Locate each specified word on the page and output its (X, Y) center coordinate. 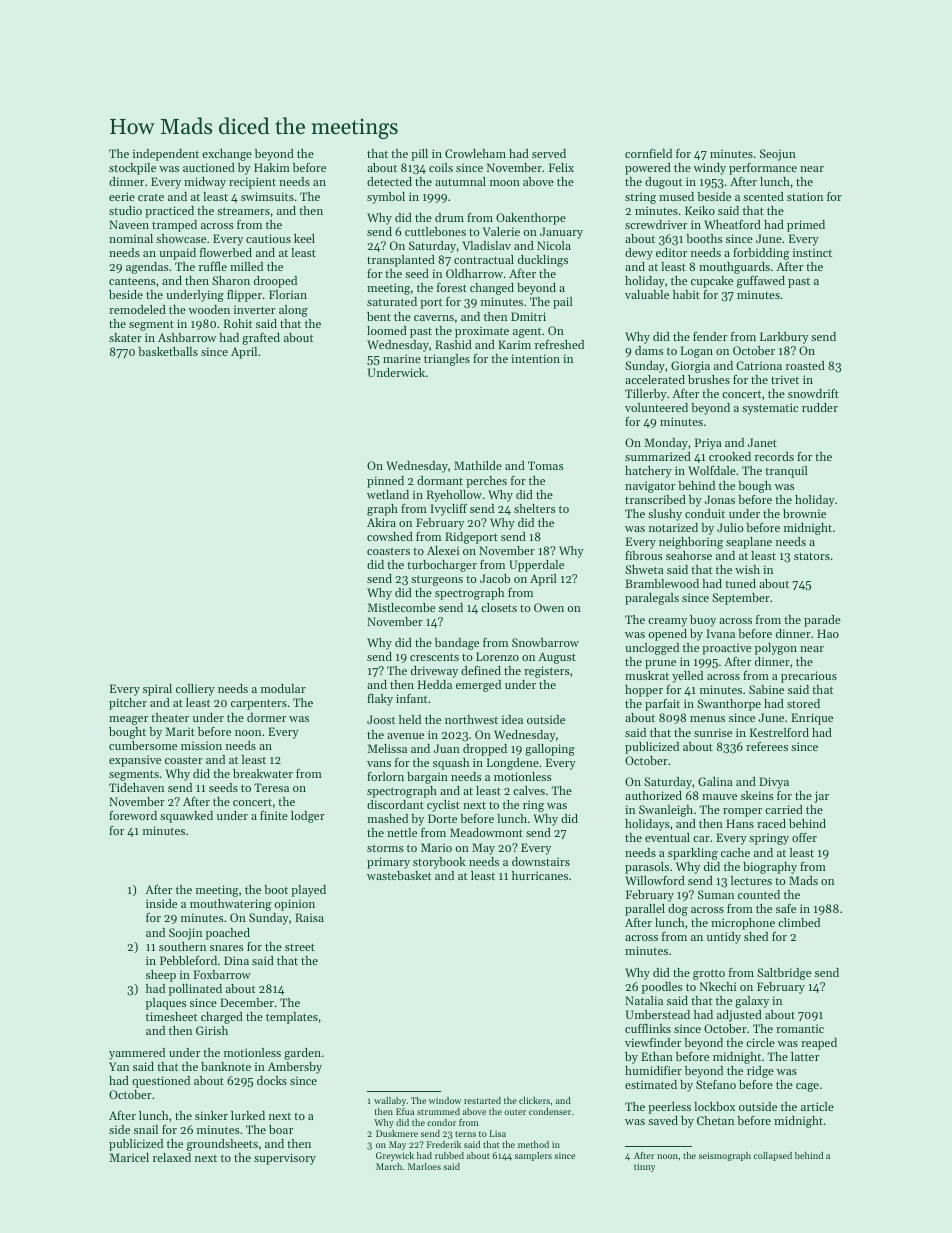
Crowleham (475, 153)
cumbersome (143, 745)
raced (771, 823)
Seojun (778, 155)
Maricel (129, 1157)
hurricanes (540, 875)
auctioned (209, 167)
